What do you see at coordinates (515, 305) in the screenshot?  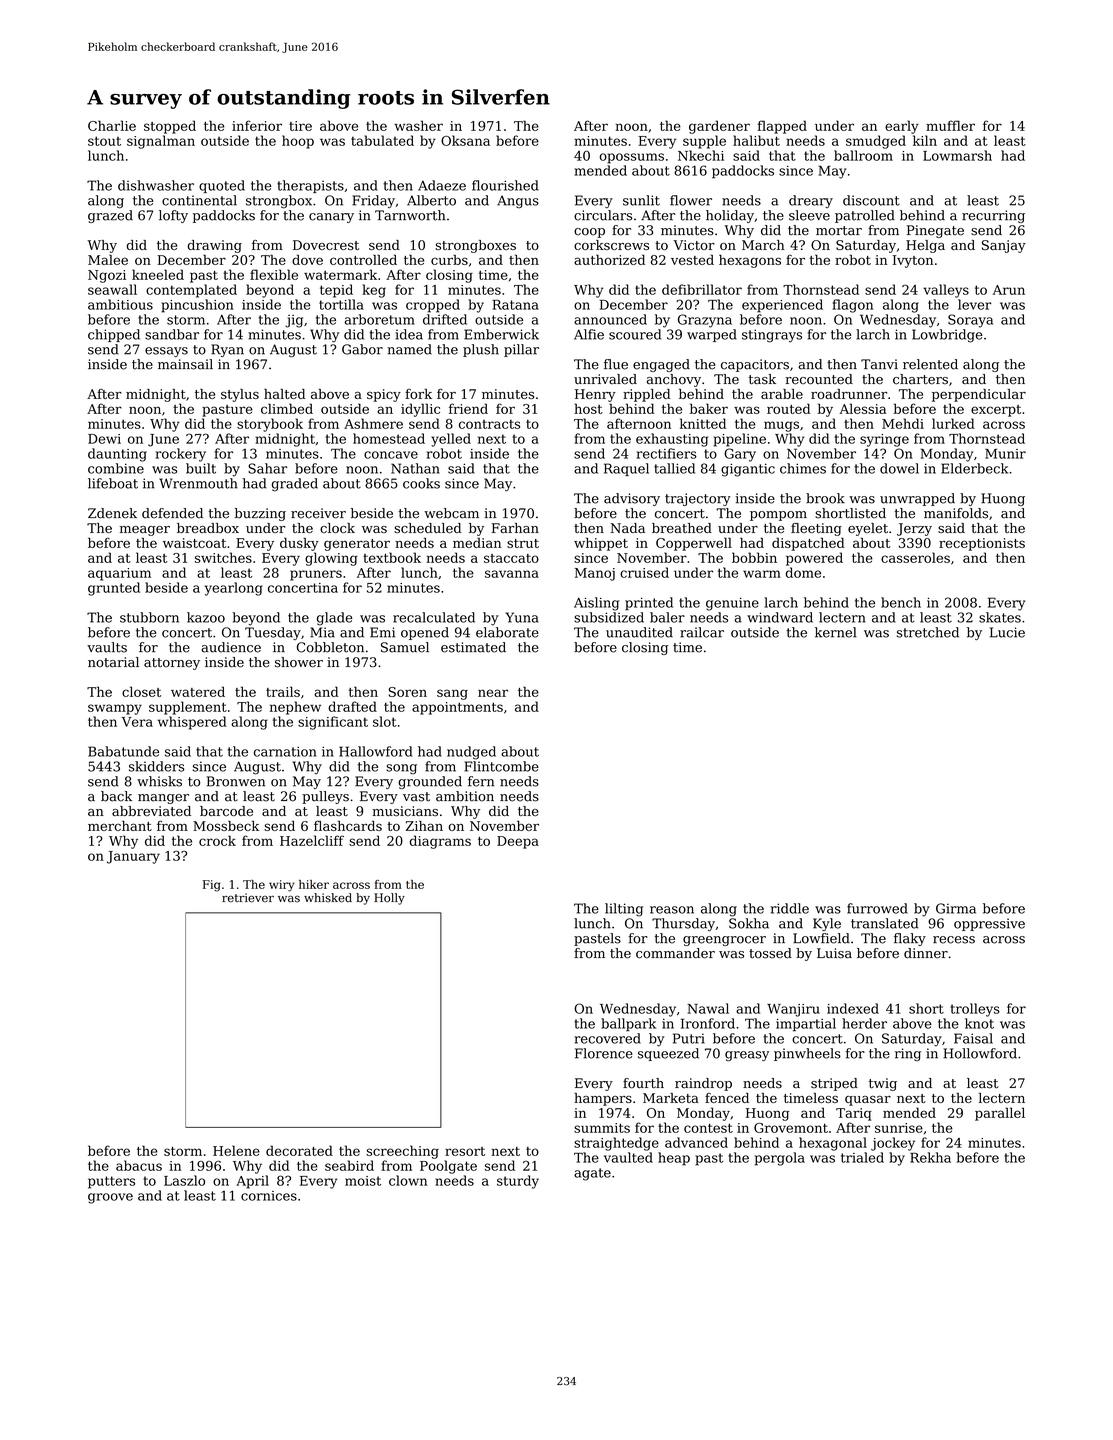 I see `Ratana` at bounding box center [515, 305].
